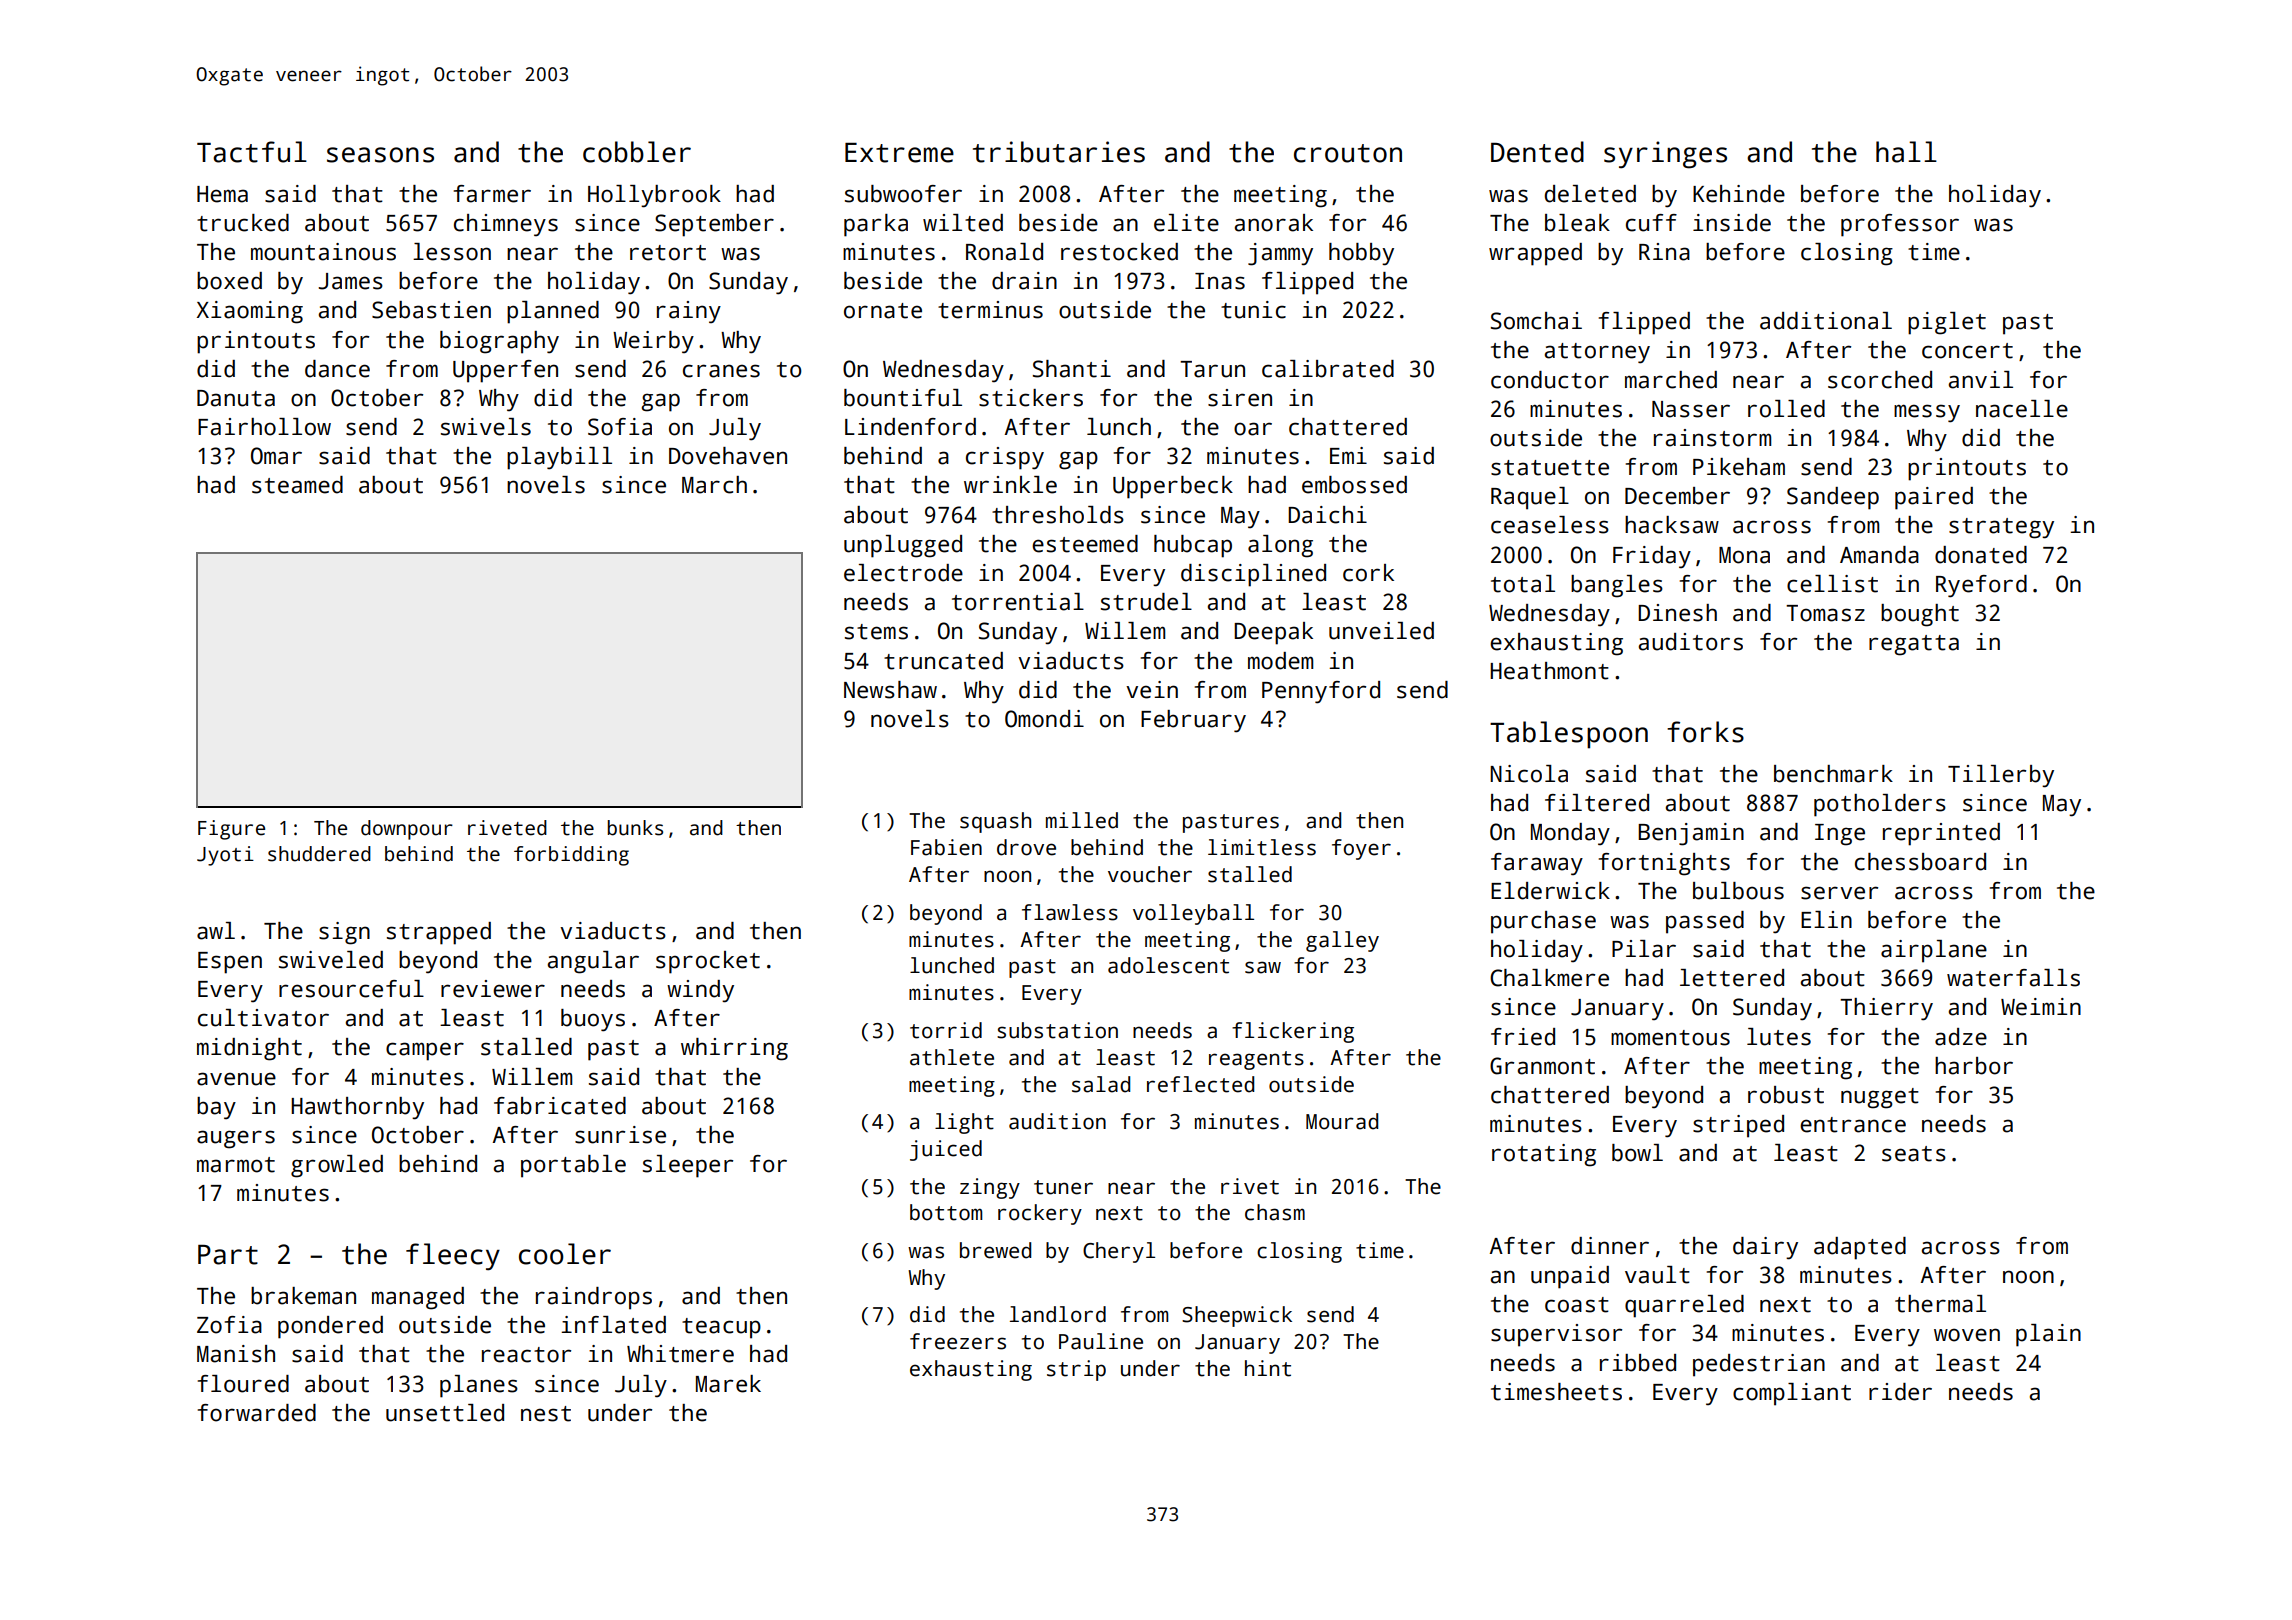 The image size is (2292, 1620). What do you see at coordinates (1268, 1368) in the image?
I see `hint` at bounding box center [1268, 1368].
